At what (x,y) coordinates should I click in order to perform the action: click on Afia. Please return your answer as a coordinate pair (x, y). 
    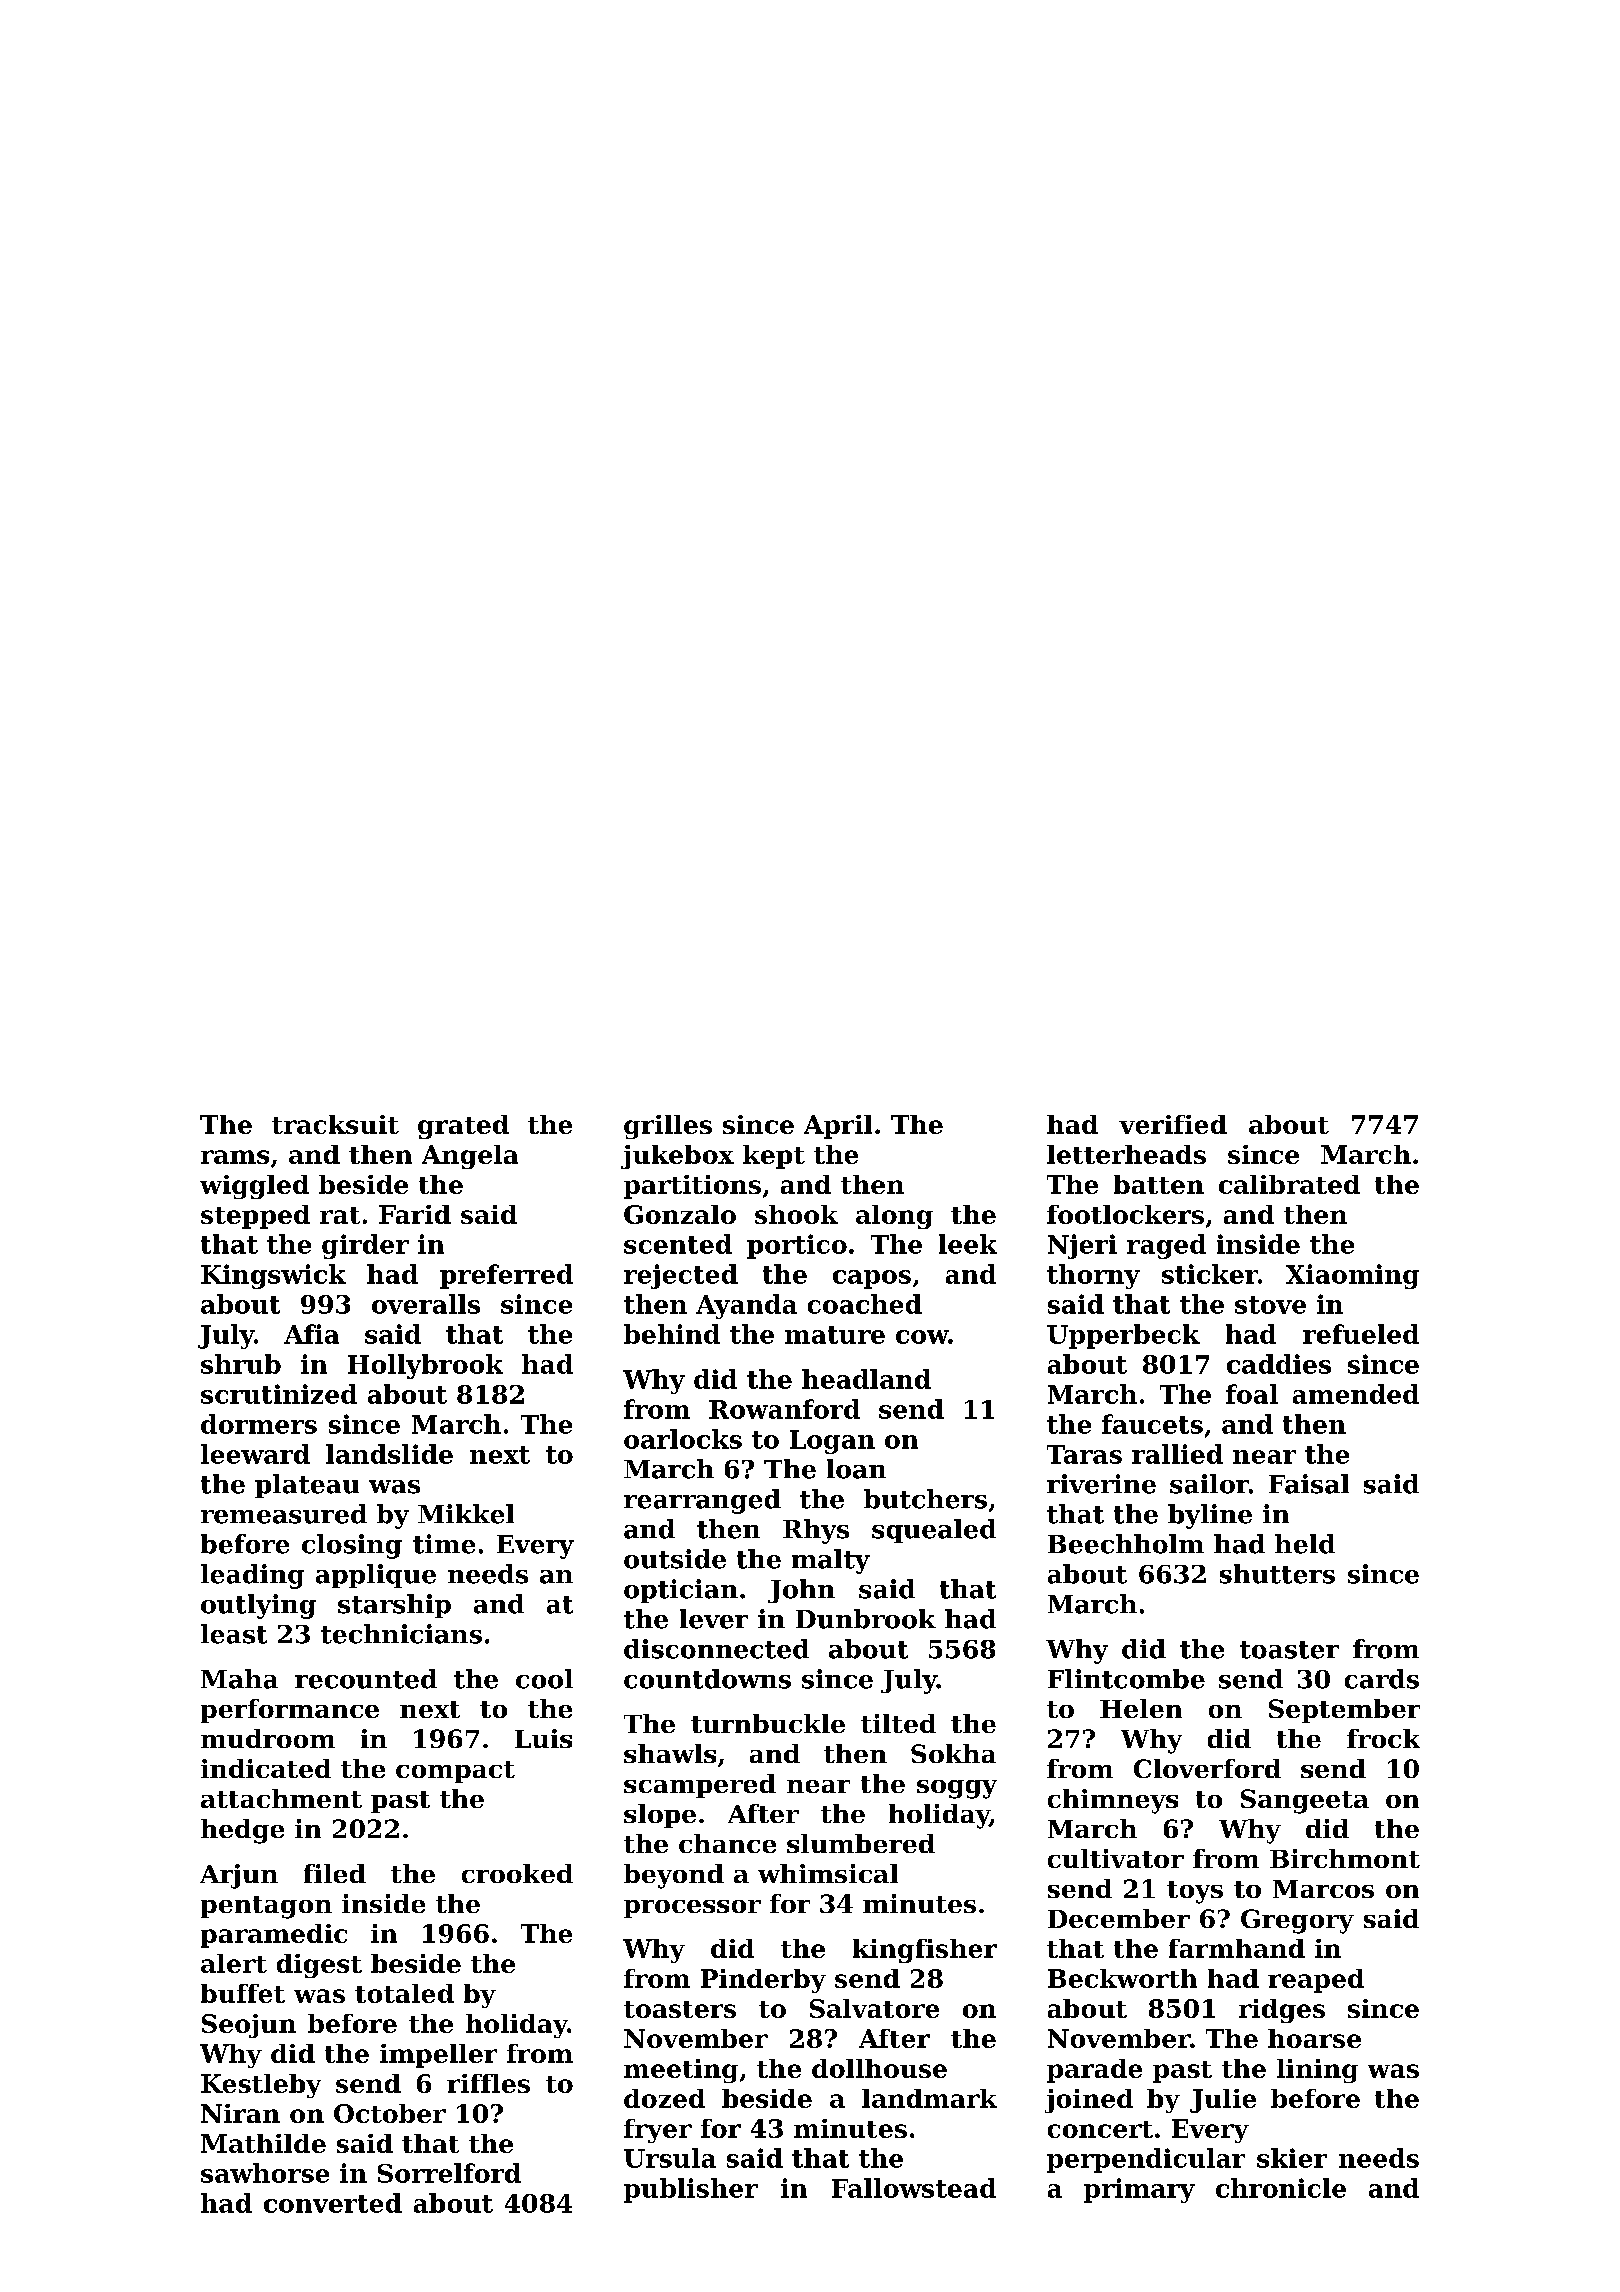
    Looking at the image, I should click on (311, 1334).
